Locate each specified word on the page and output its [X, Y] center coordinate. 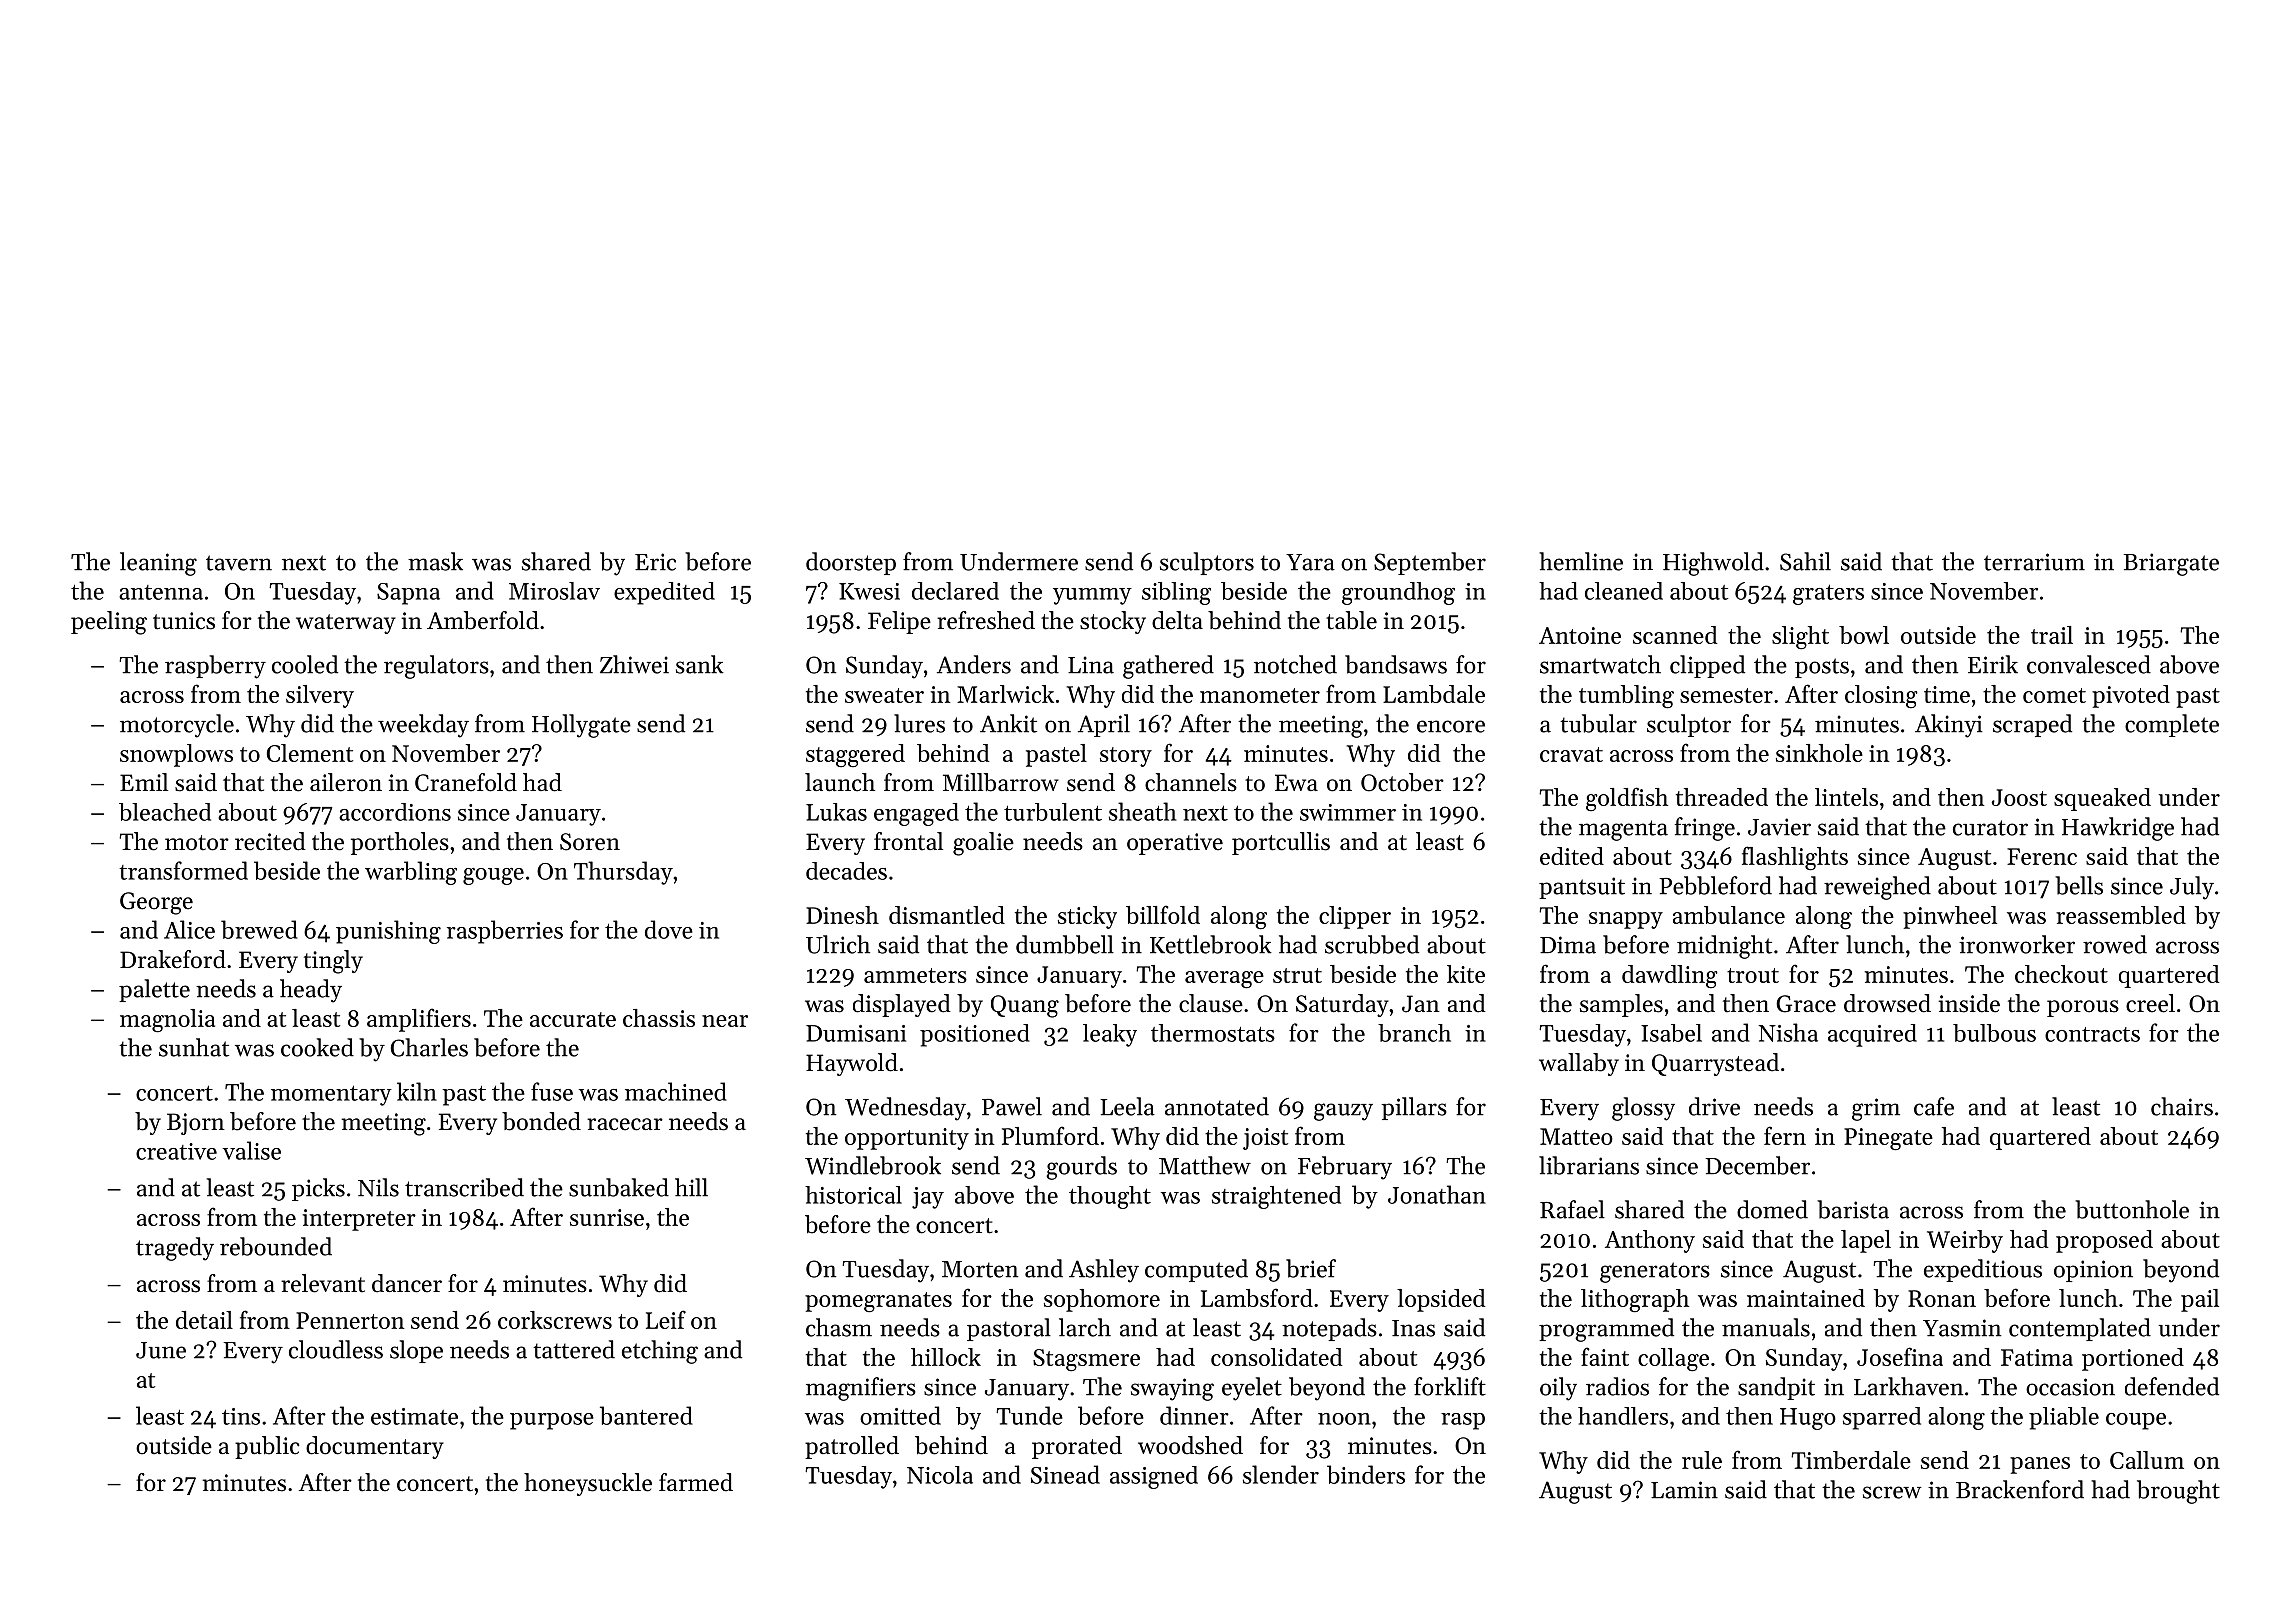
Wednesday [905, 1109]
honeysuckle [588, 1484]
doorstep [851, 563]
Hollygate [581, 726]
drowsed [1887, 1003]
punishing [388, 932]
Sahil [1805, 561]
